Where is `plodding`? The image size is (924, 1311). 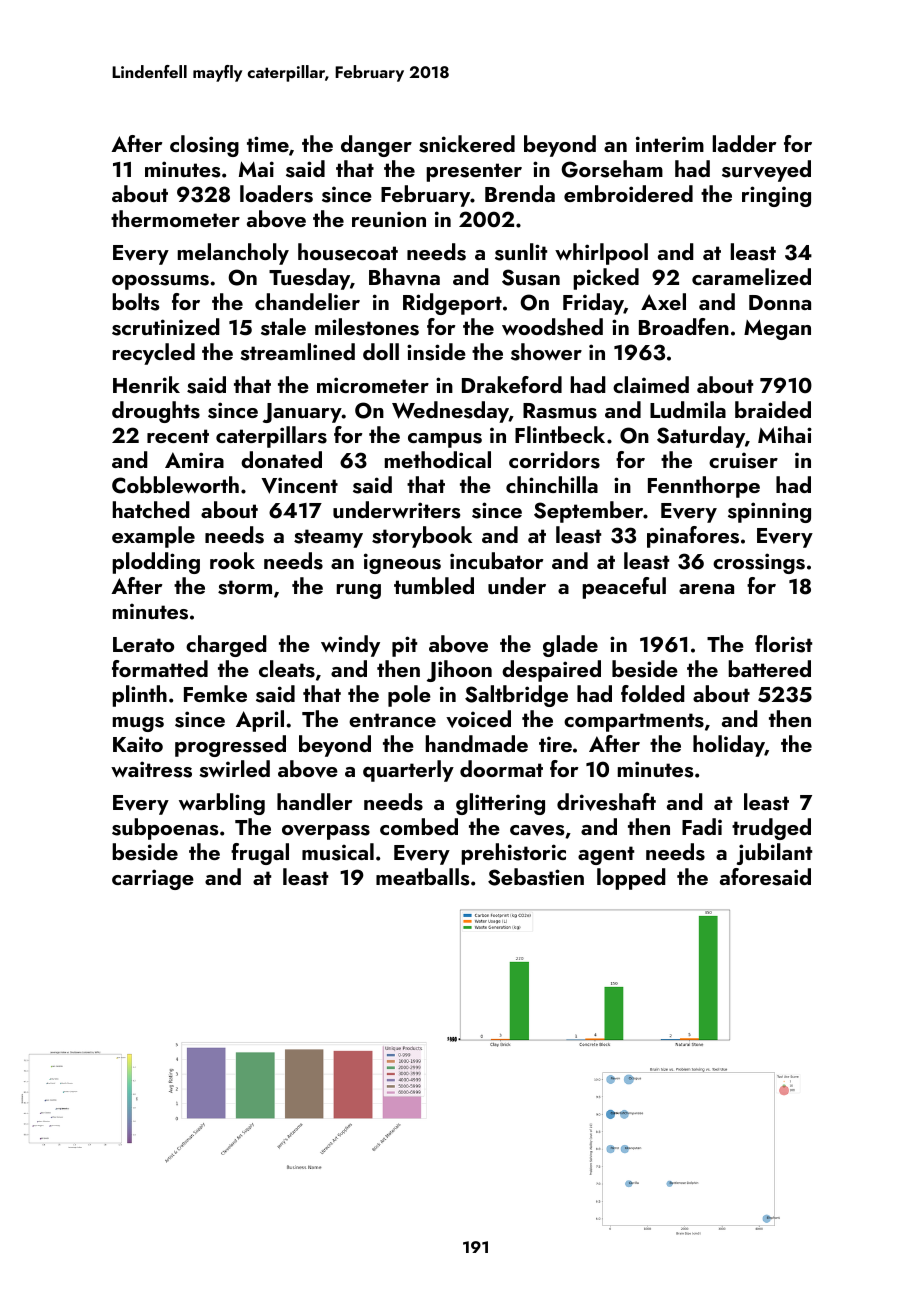 plodding is located at coordinates (156, 563).
